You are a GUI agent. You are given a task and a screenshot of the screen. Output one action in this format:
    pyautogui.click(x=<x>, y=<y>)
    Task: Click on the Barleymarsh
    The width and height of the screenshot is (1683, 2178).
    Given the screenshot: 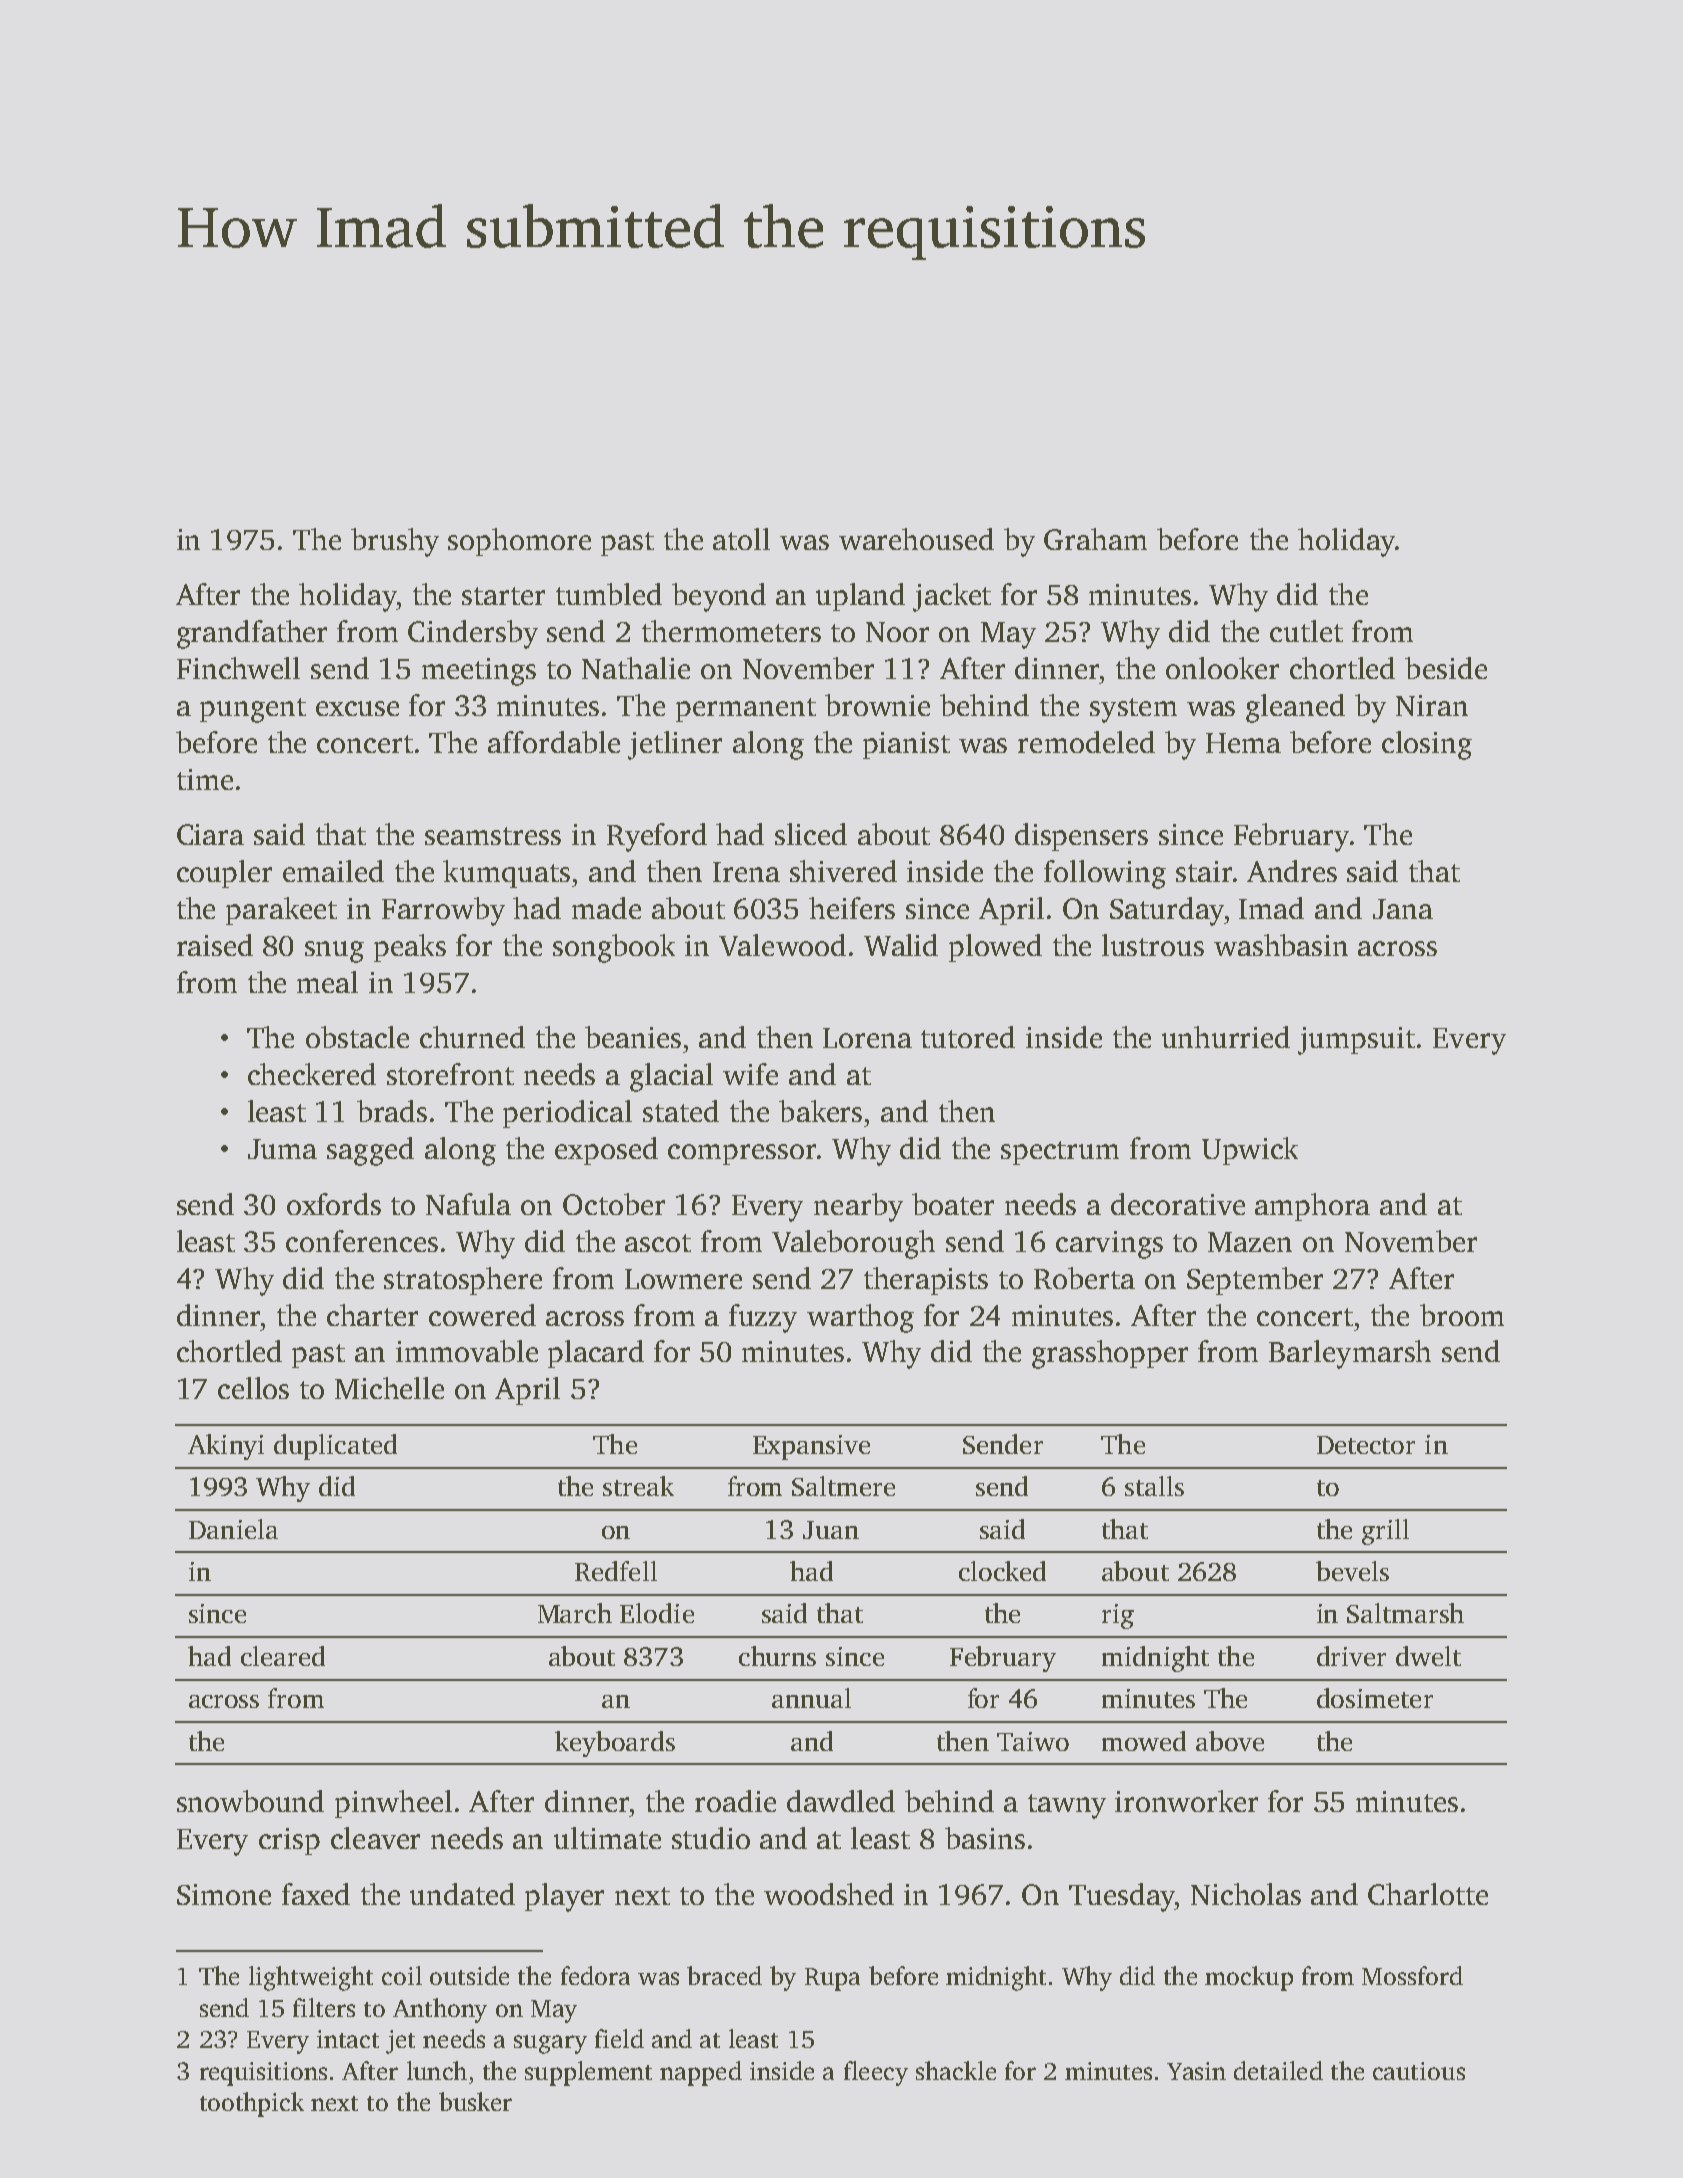 What is the action you would take?
    pyautogui.click(x=1350, y=1354)
